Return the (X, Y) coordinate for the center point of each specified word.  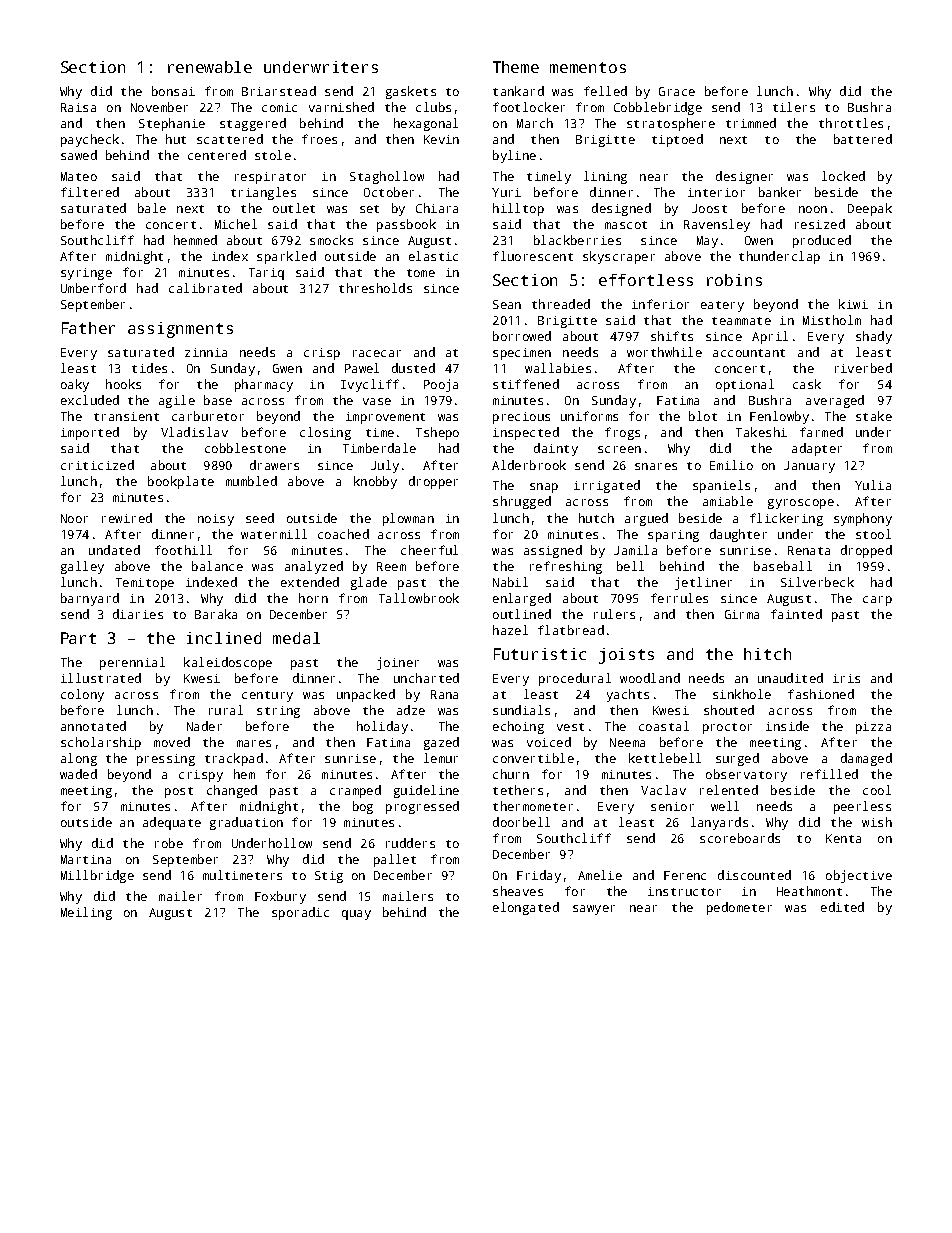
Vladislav (194, 432)
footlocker (529, 107)
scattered (230, 139)
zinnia (206, 352)
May (707, 242)
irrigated (607, 486)
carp (877, 601)
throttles (851, 123)
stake (874, 416)
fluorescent (533, 256)
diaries (138, 614)
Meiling (86, 913)
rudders (410, 843)
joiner (398, 663)
